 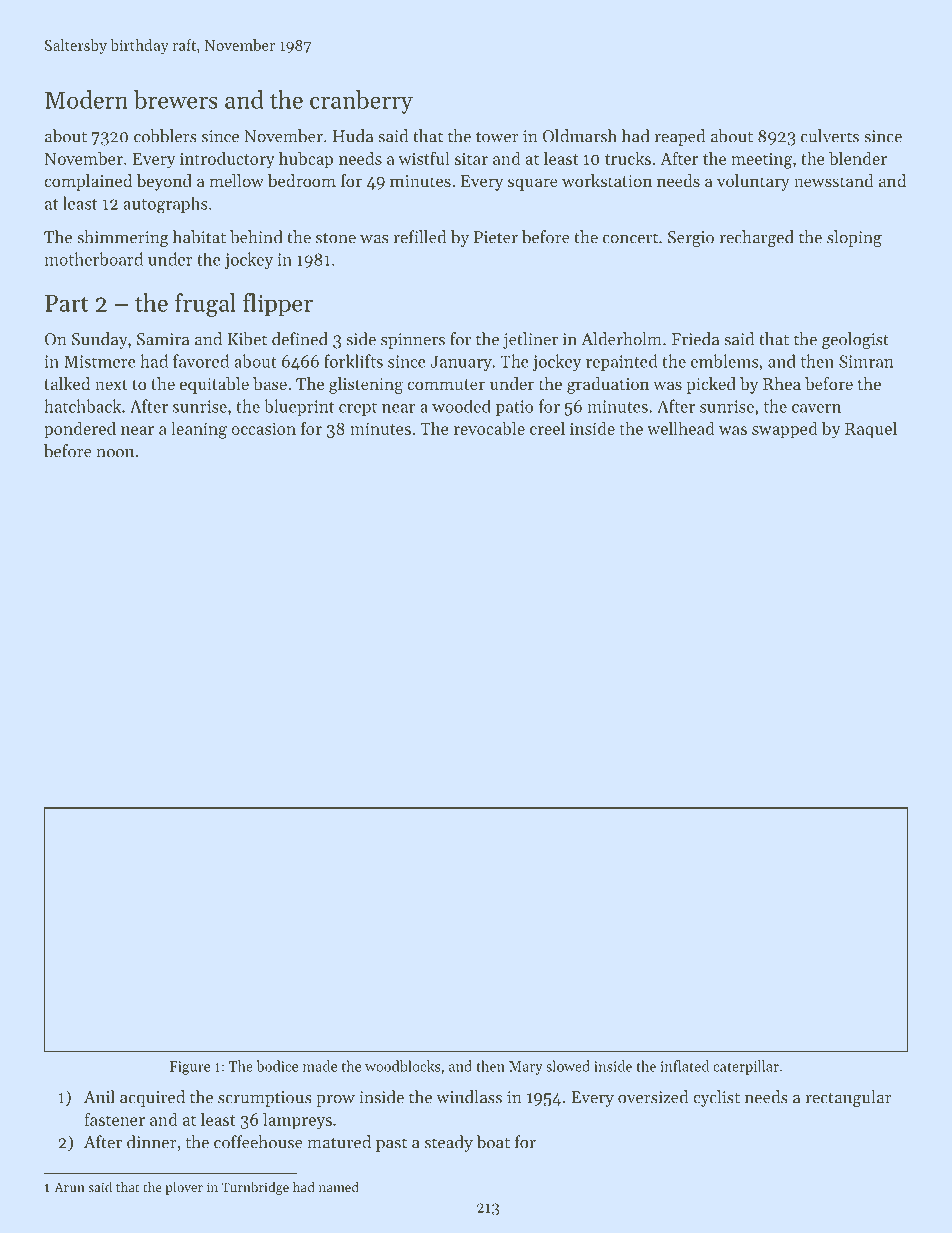 What do you see at coordinates (681, 428) in the image?
I see `wellhead` at bounding box center [681, 428].
